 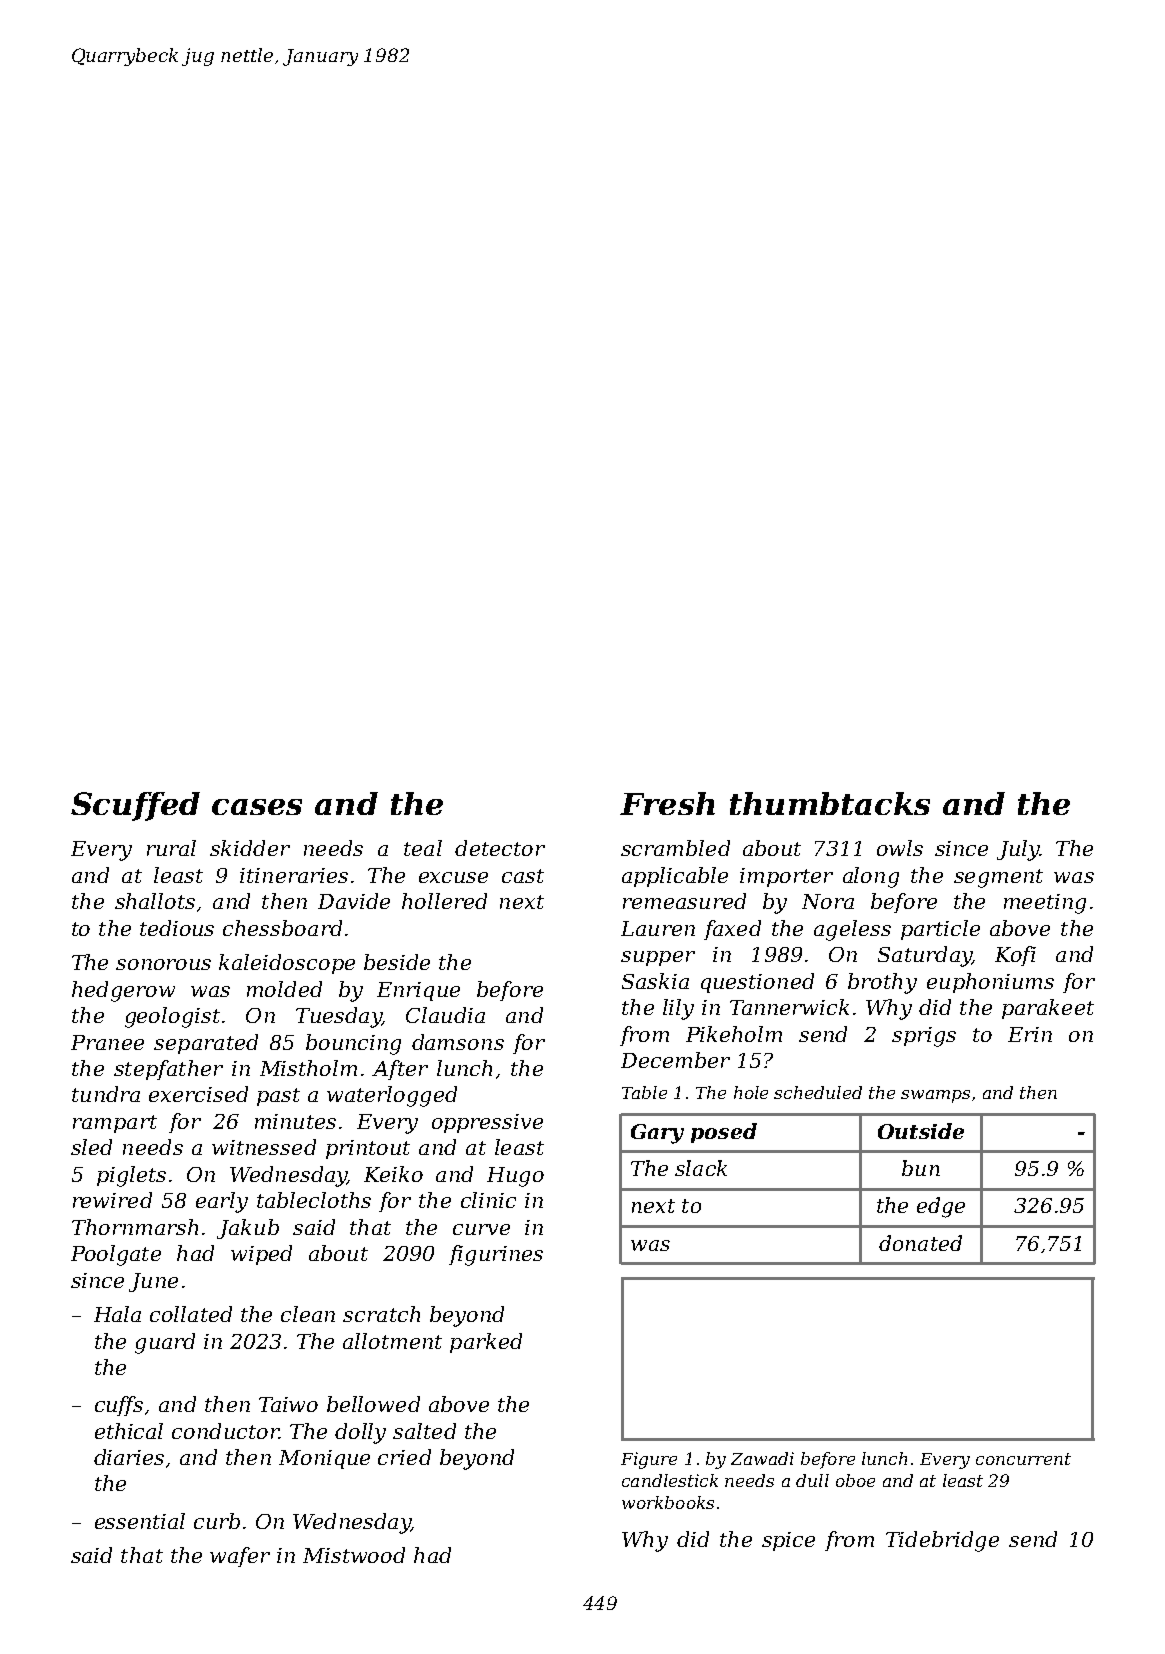 I want to click on Scuffed, so click(x=135, y=806).
